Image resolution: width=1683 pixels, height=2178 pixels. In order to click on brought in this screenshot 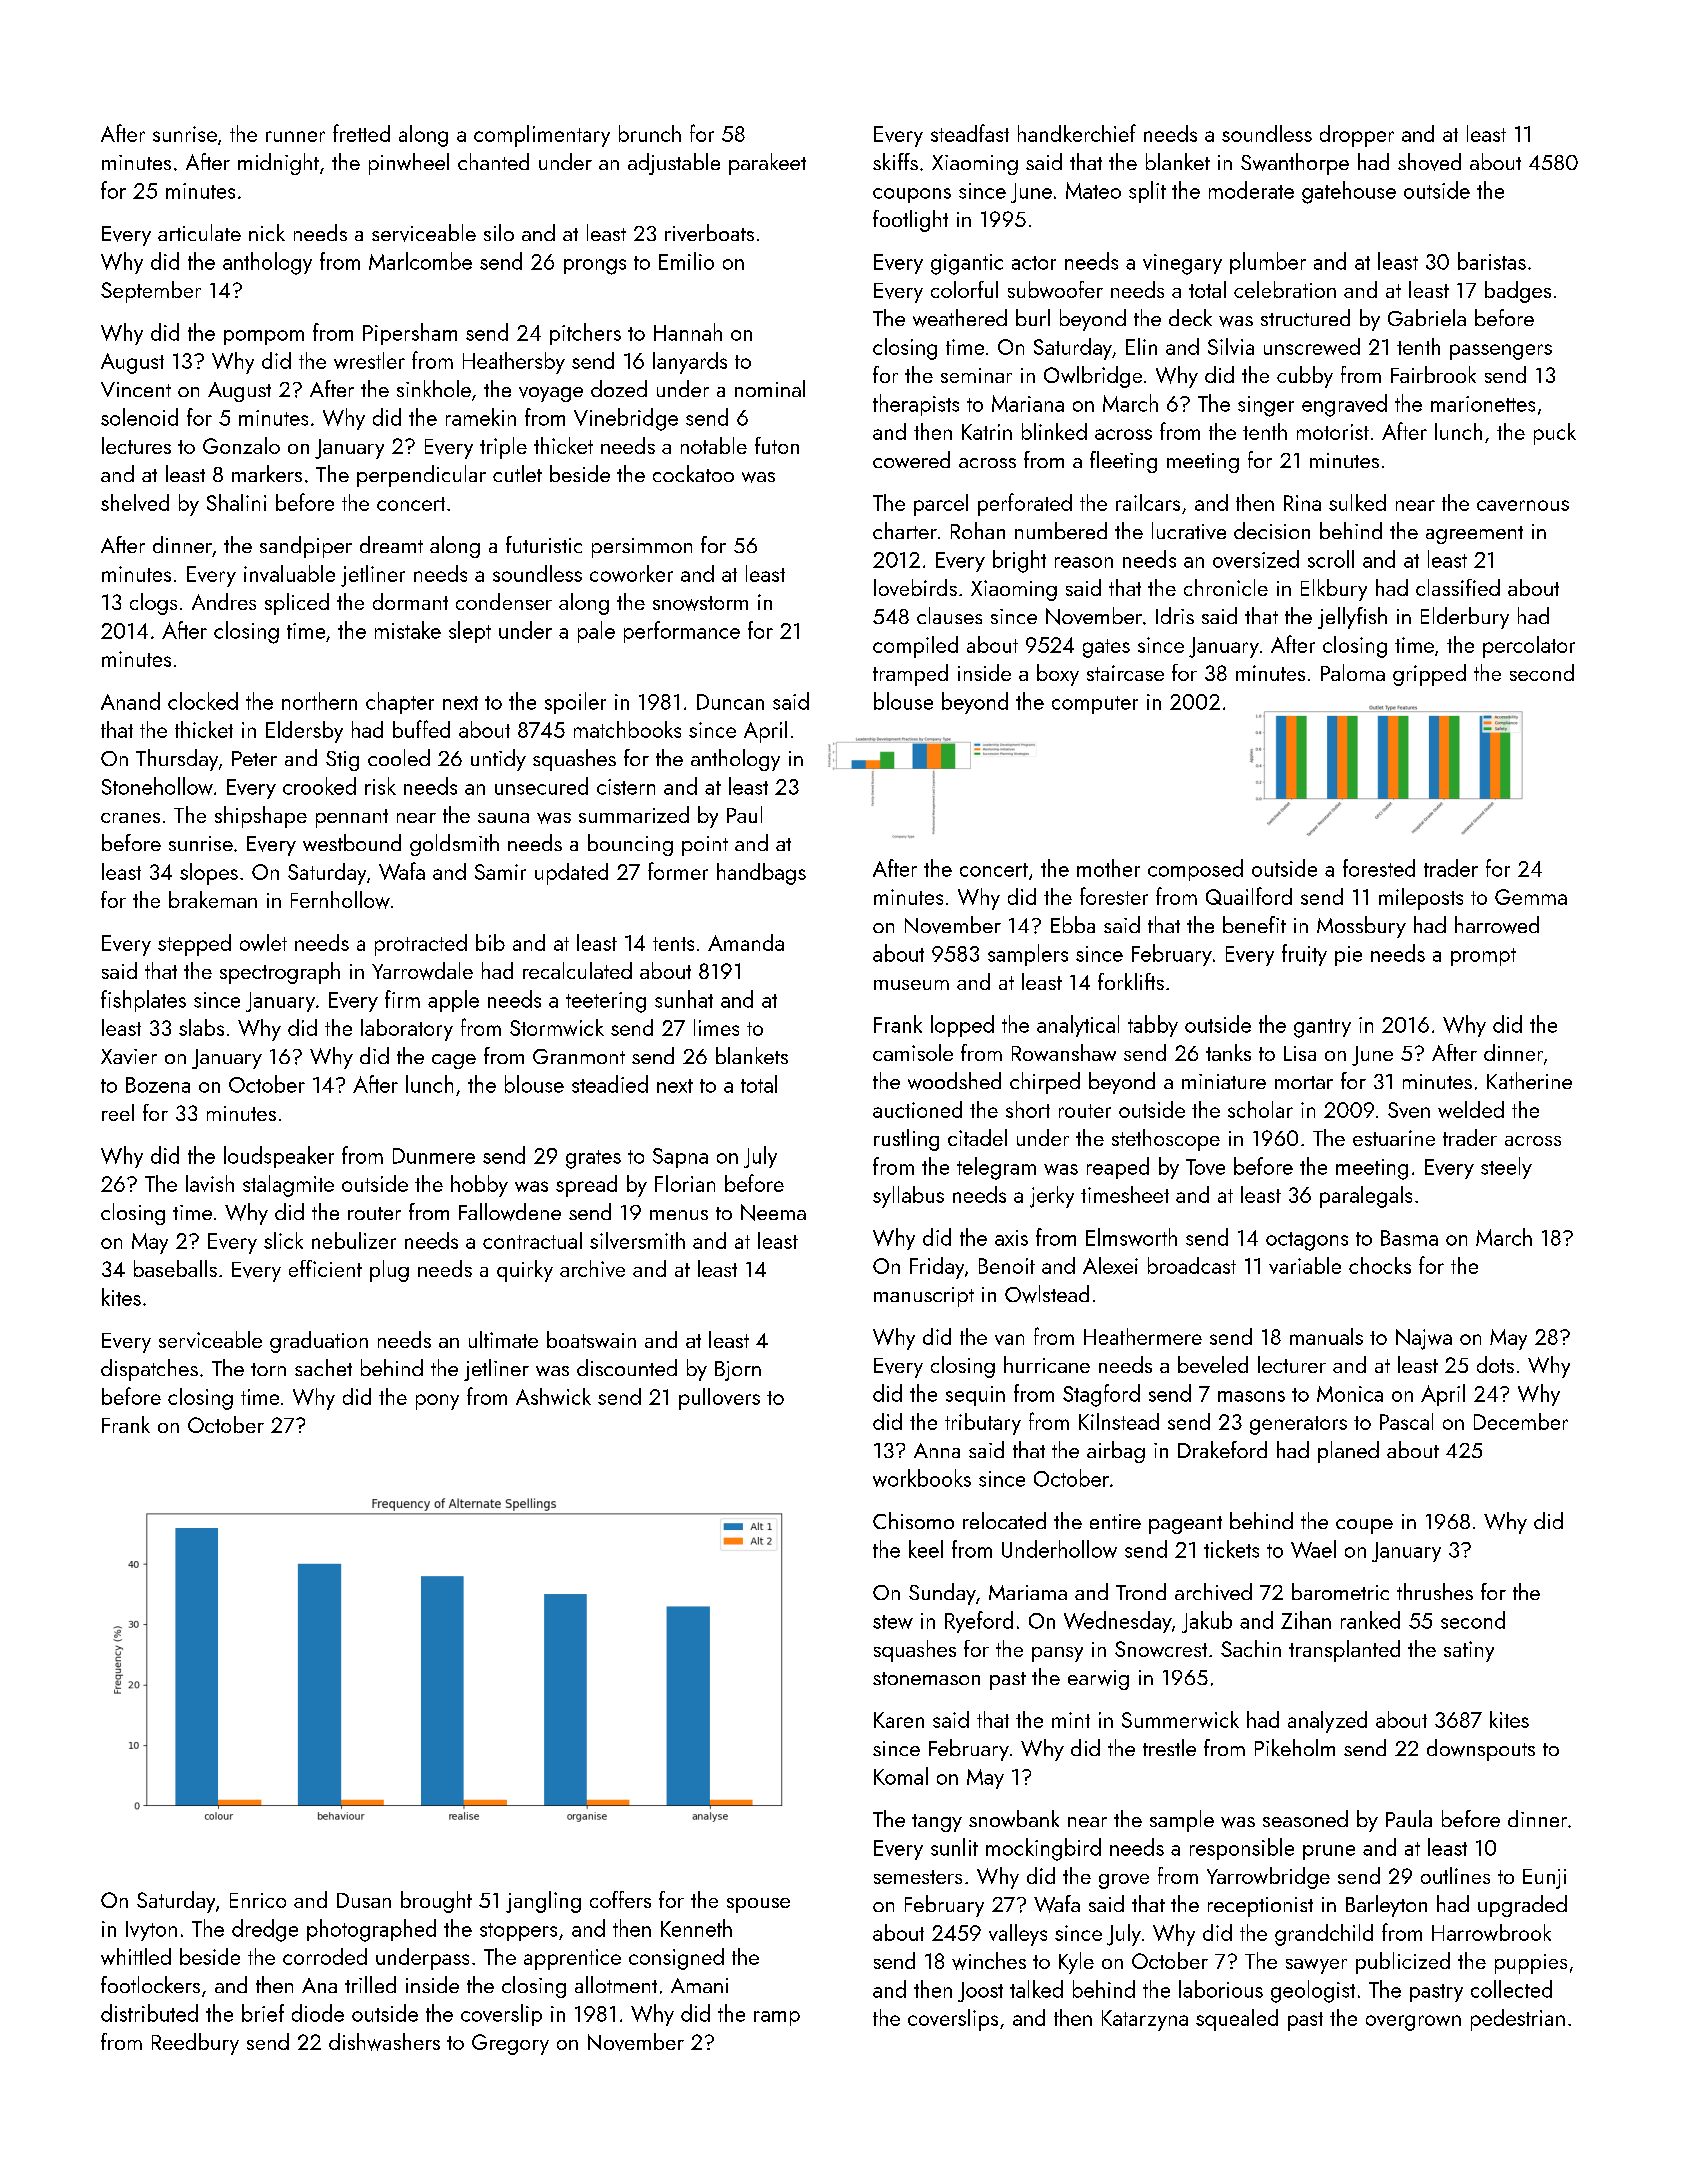, I will do `click(436, 1902)`.
